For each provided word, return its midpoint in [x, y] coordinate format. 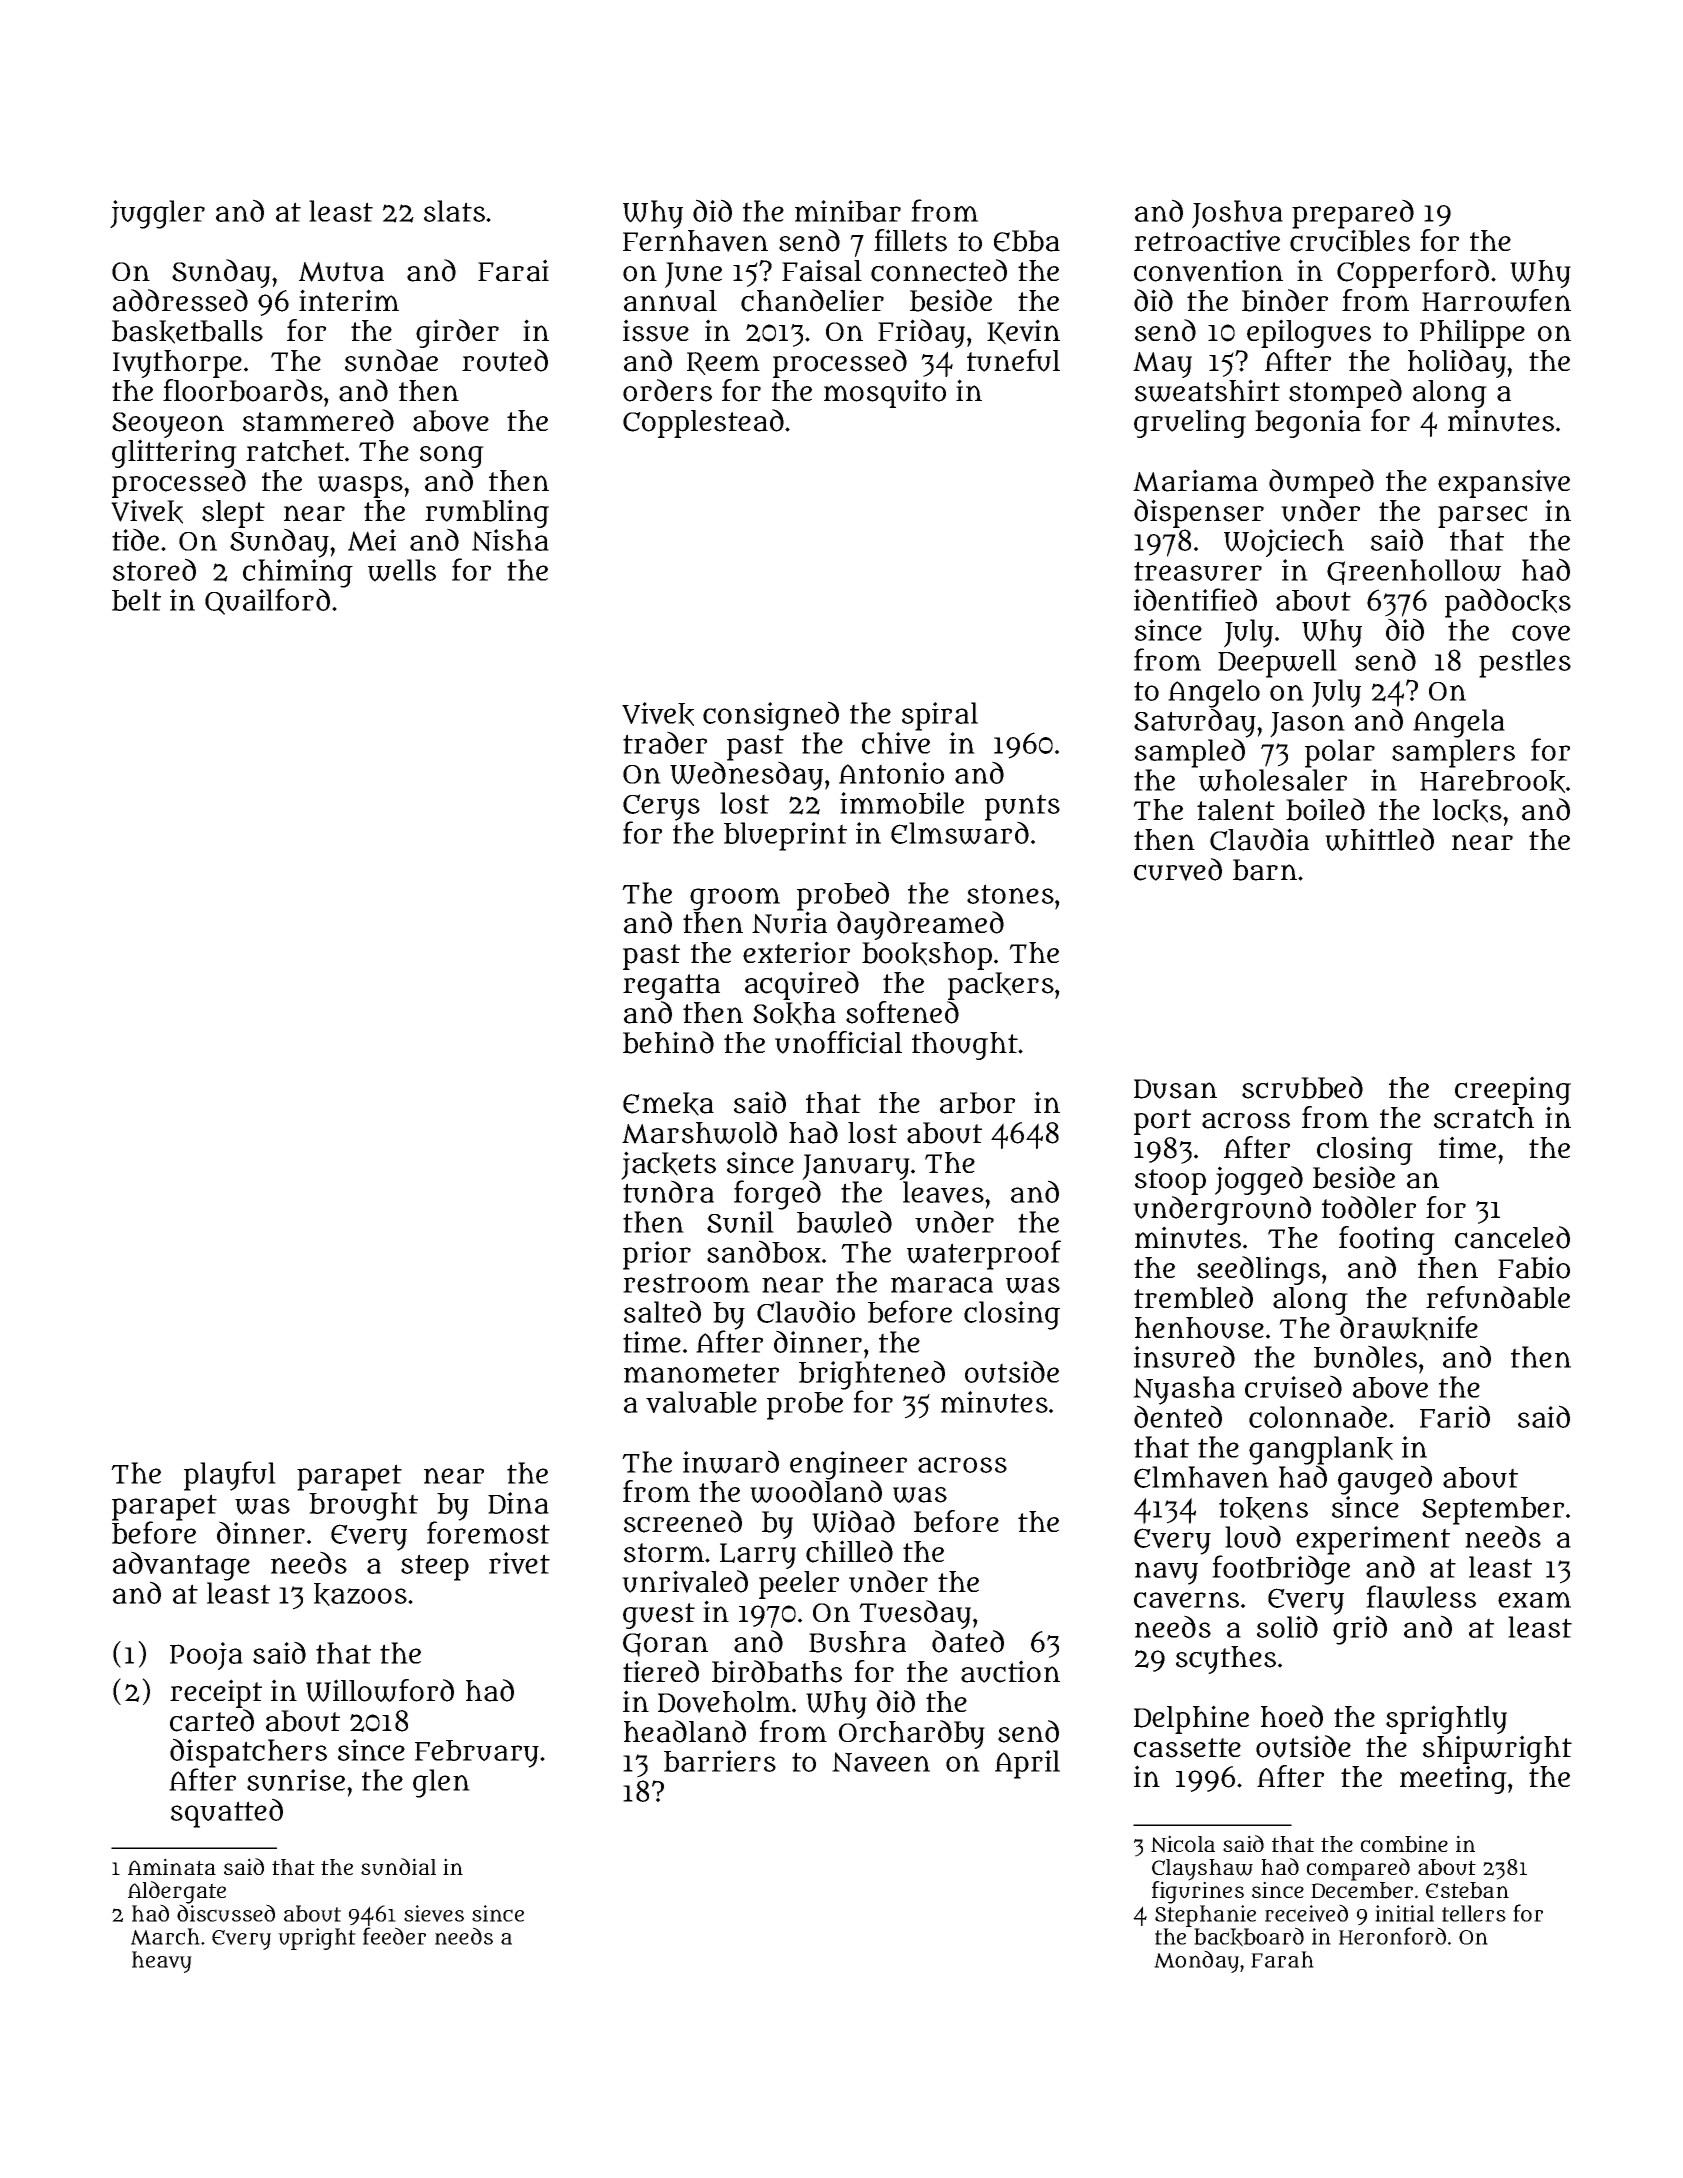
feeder [394, 1936]
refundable [1498, 1297]
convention [1208, 270]
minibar [848, 211]
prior [657, 1255]
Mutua [341, 272]
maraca [942, 1285]
